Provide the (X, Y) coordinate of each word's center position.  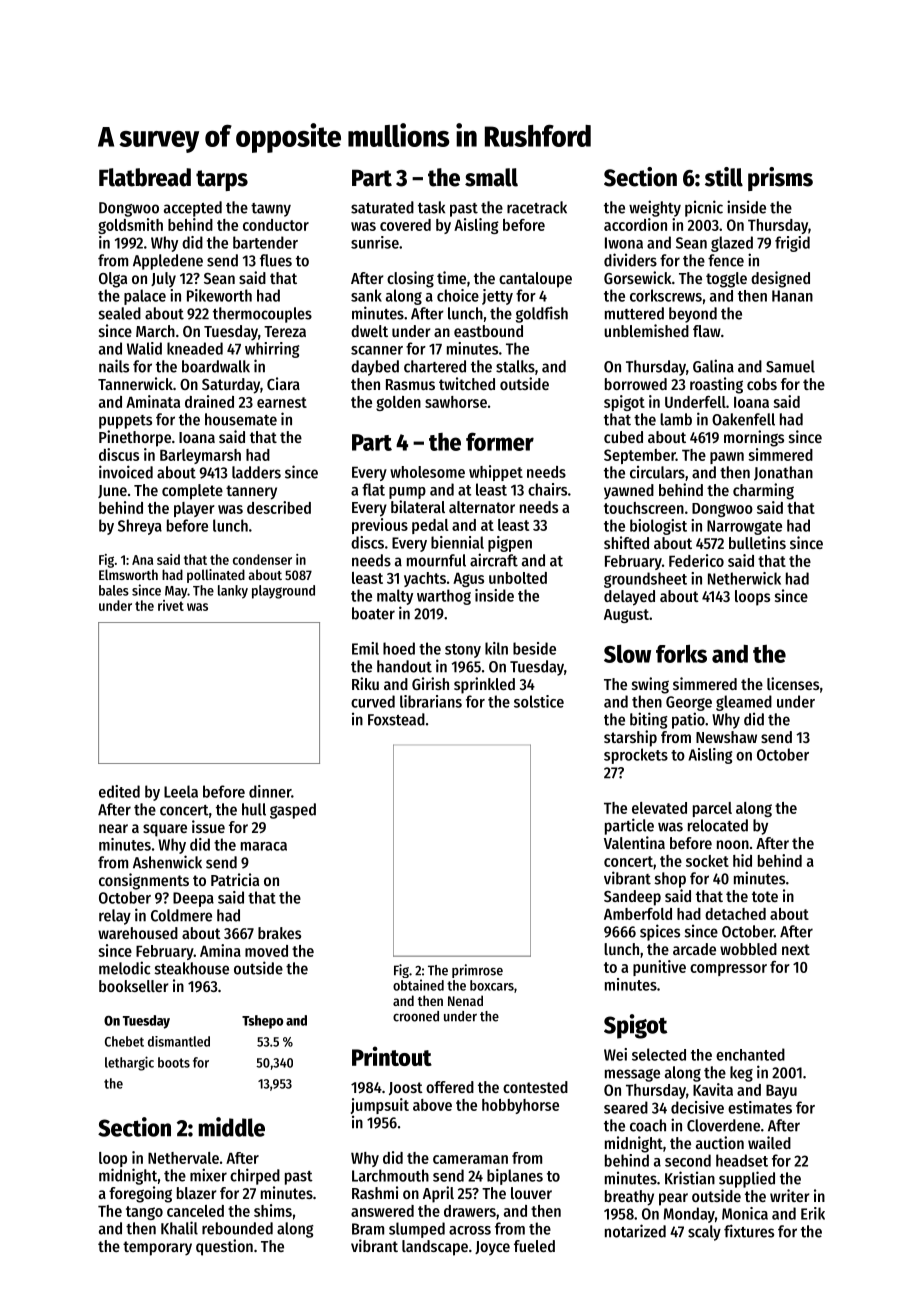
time (451, 277)
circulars (657, 472)
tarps (222, 180)
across (470, 1230)
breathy (629, 1198)
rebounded (237, 1228)
